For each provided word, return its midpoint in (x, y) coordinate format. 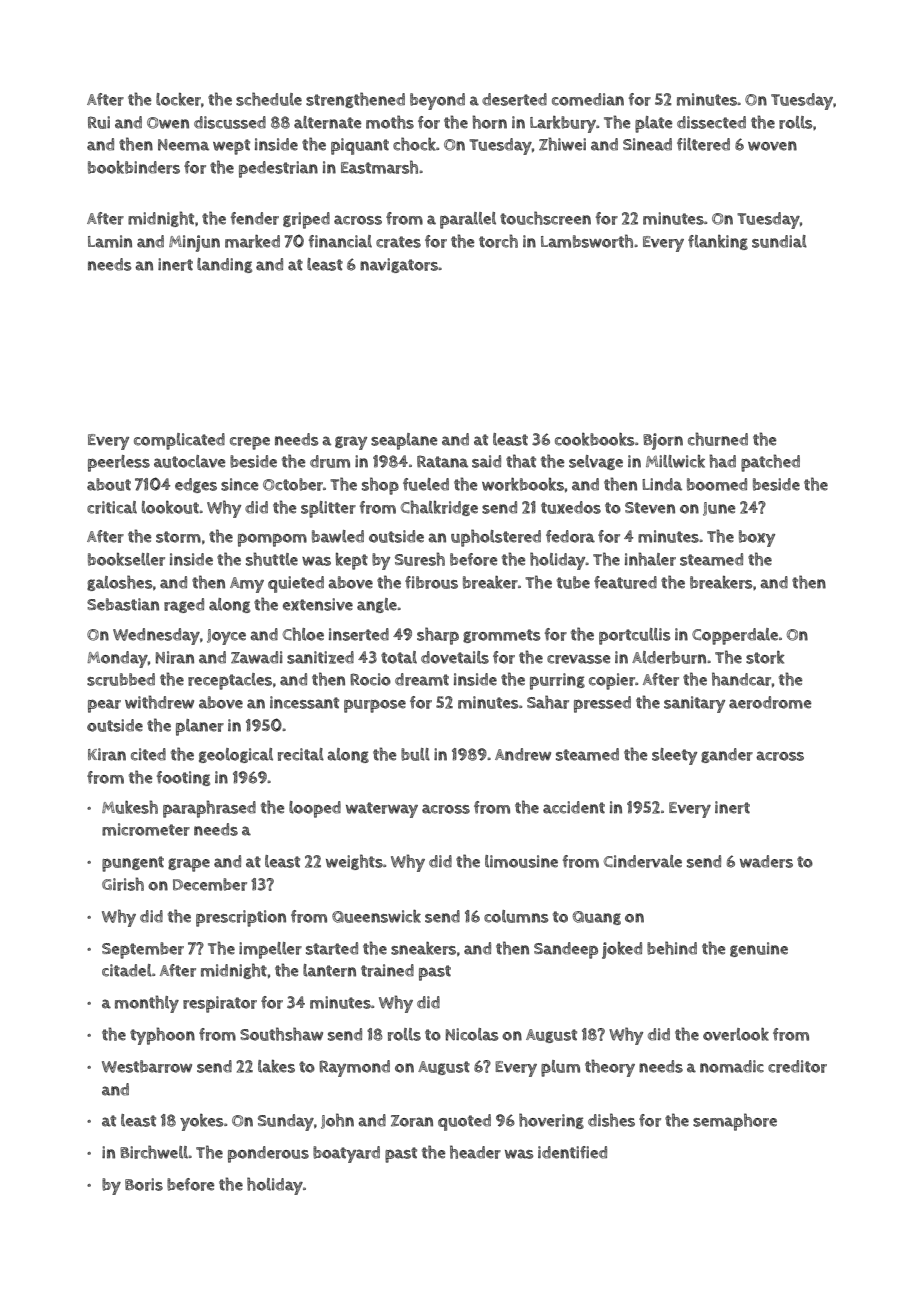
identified (572, 1152)
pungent (133, 864)
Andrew (523, 754)
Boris (144, 1184)
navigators (399, 265)
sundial (779, 241)
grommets (501, 636)
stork (765, 657)
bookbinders (134, 167)
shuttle (272, 559)
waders (766, 861)
